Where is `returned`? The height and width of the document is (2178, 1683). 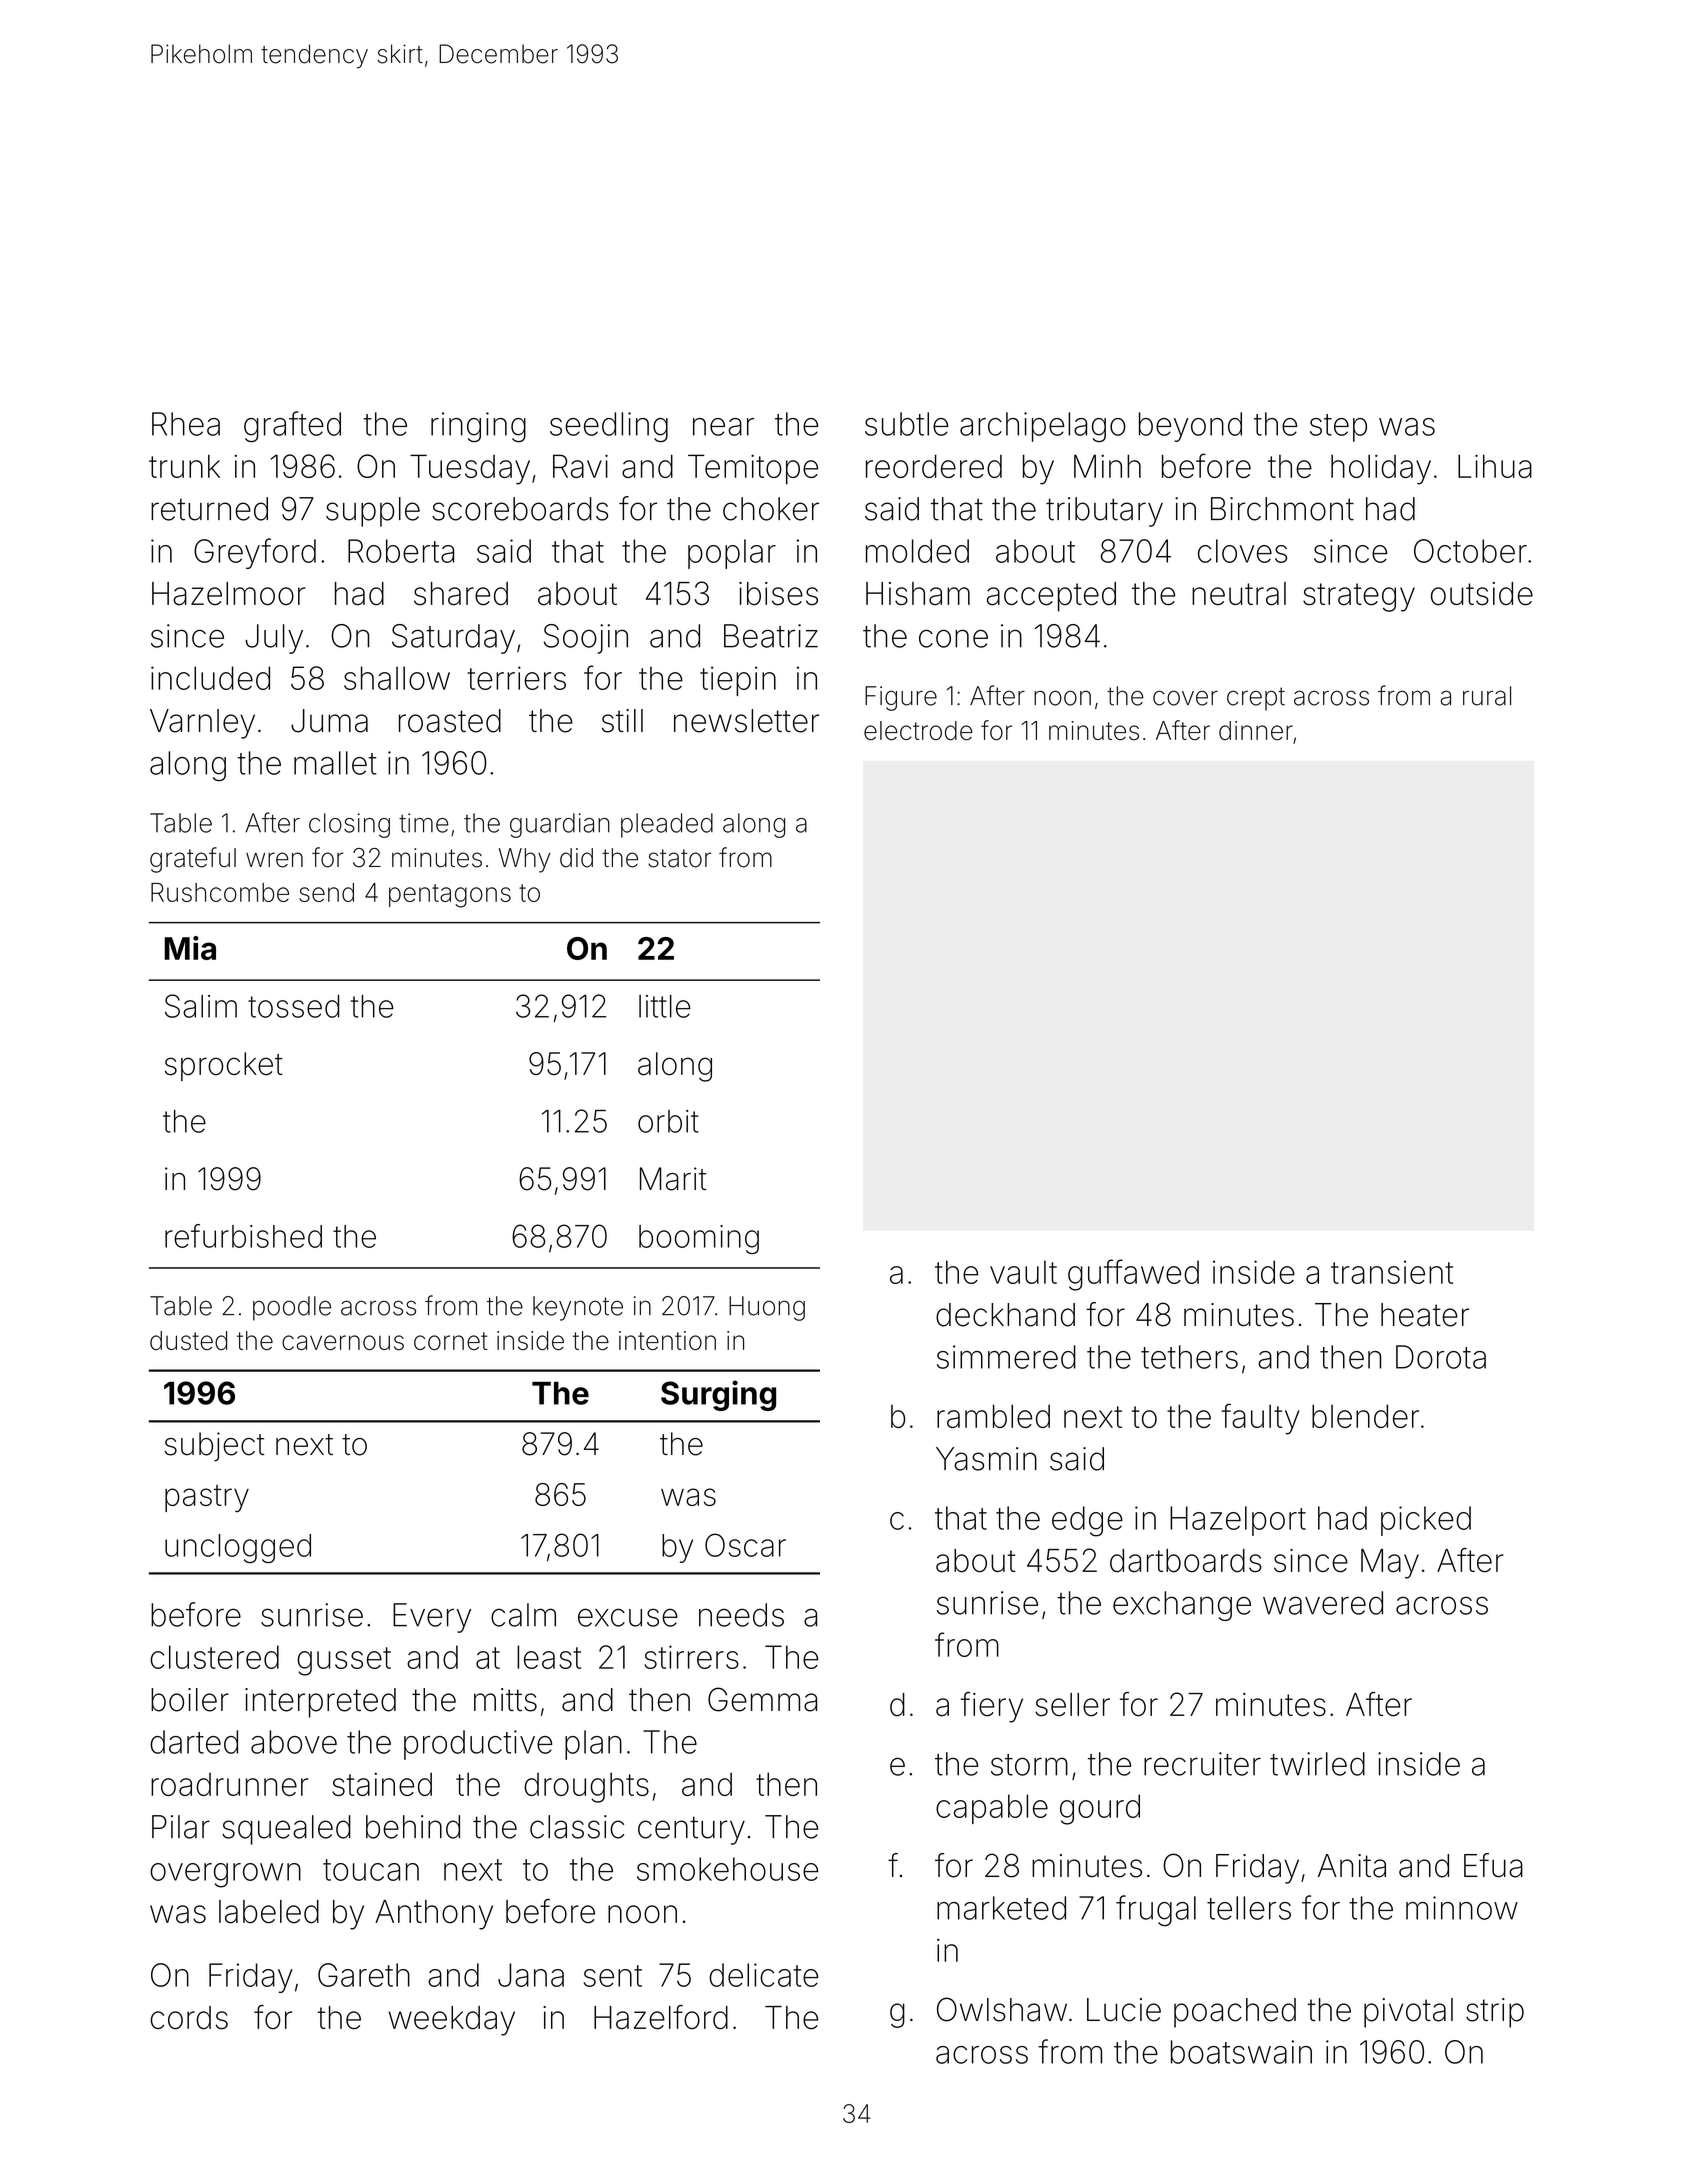 returned is located at coordinates (209, 509).
